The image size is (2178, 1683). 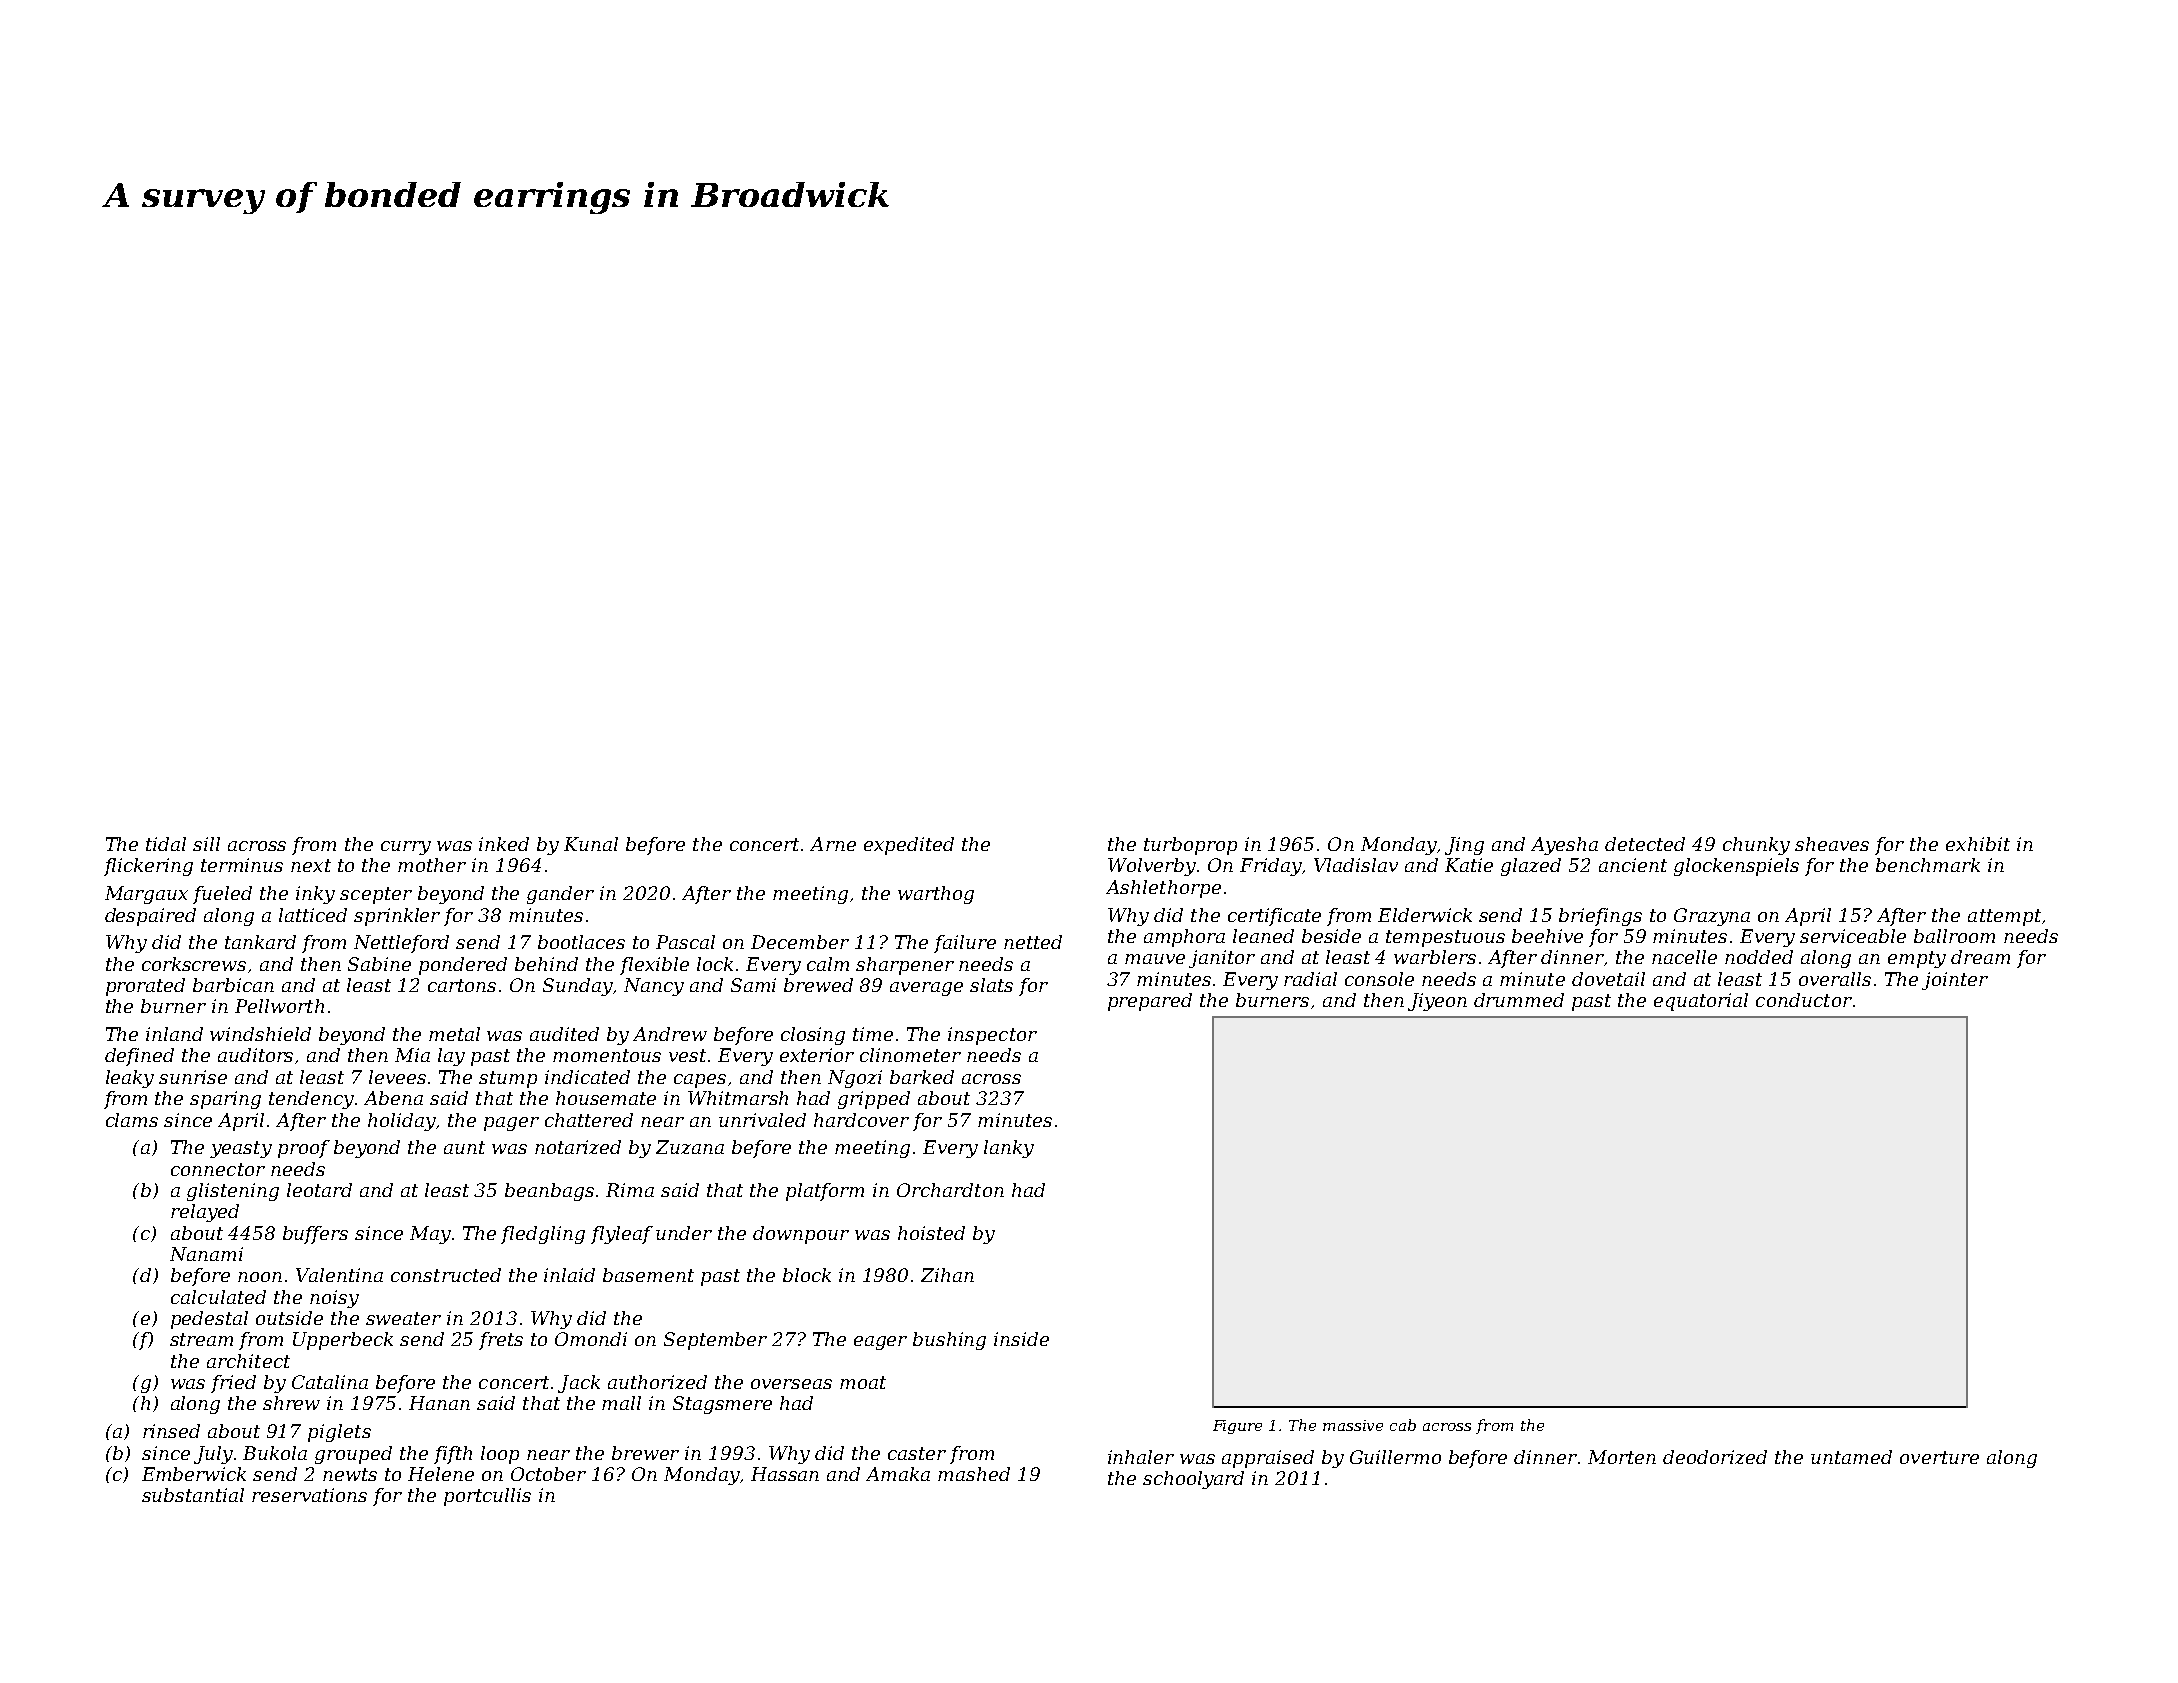 What do you see at coordinates (947, 1275) in the screenshot?
I see `Zihan` at bounding box center [947, 1275].
